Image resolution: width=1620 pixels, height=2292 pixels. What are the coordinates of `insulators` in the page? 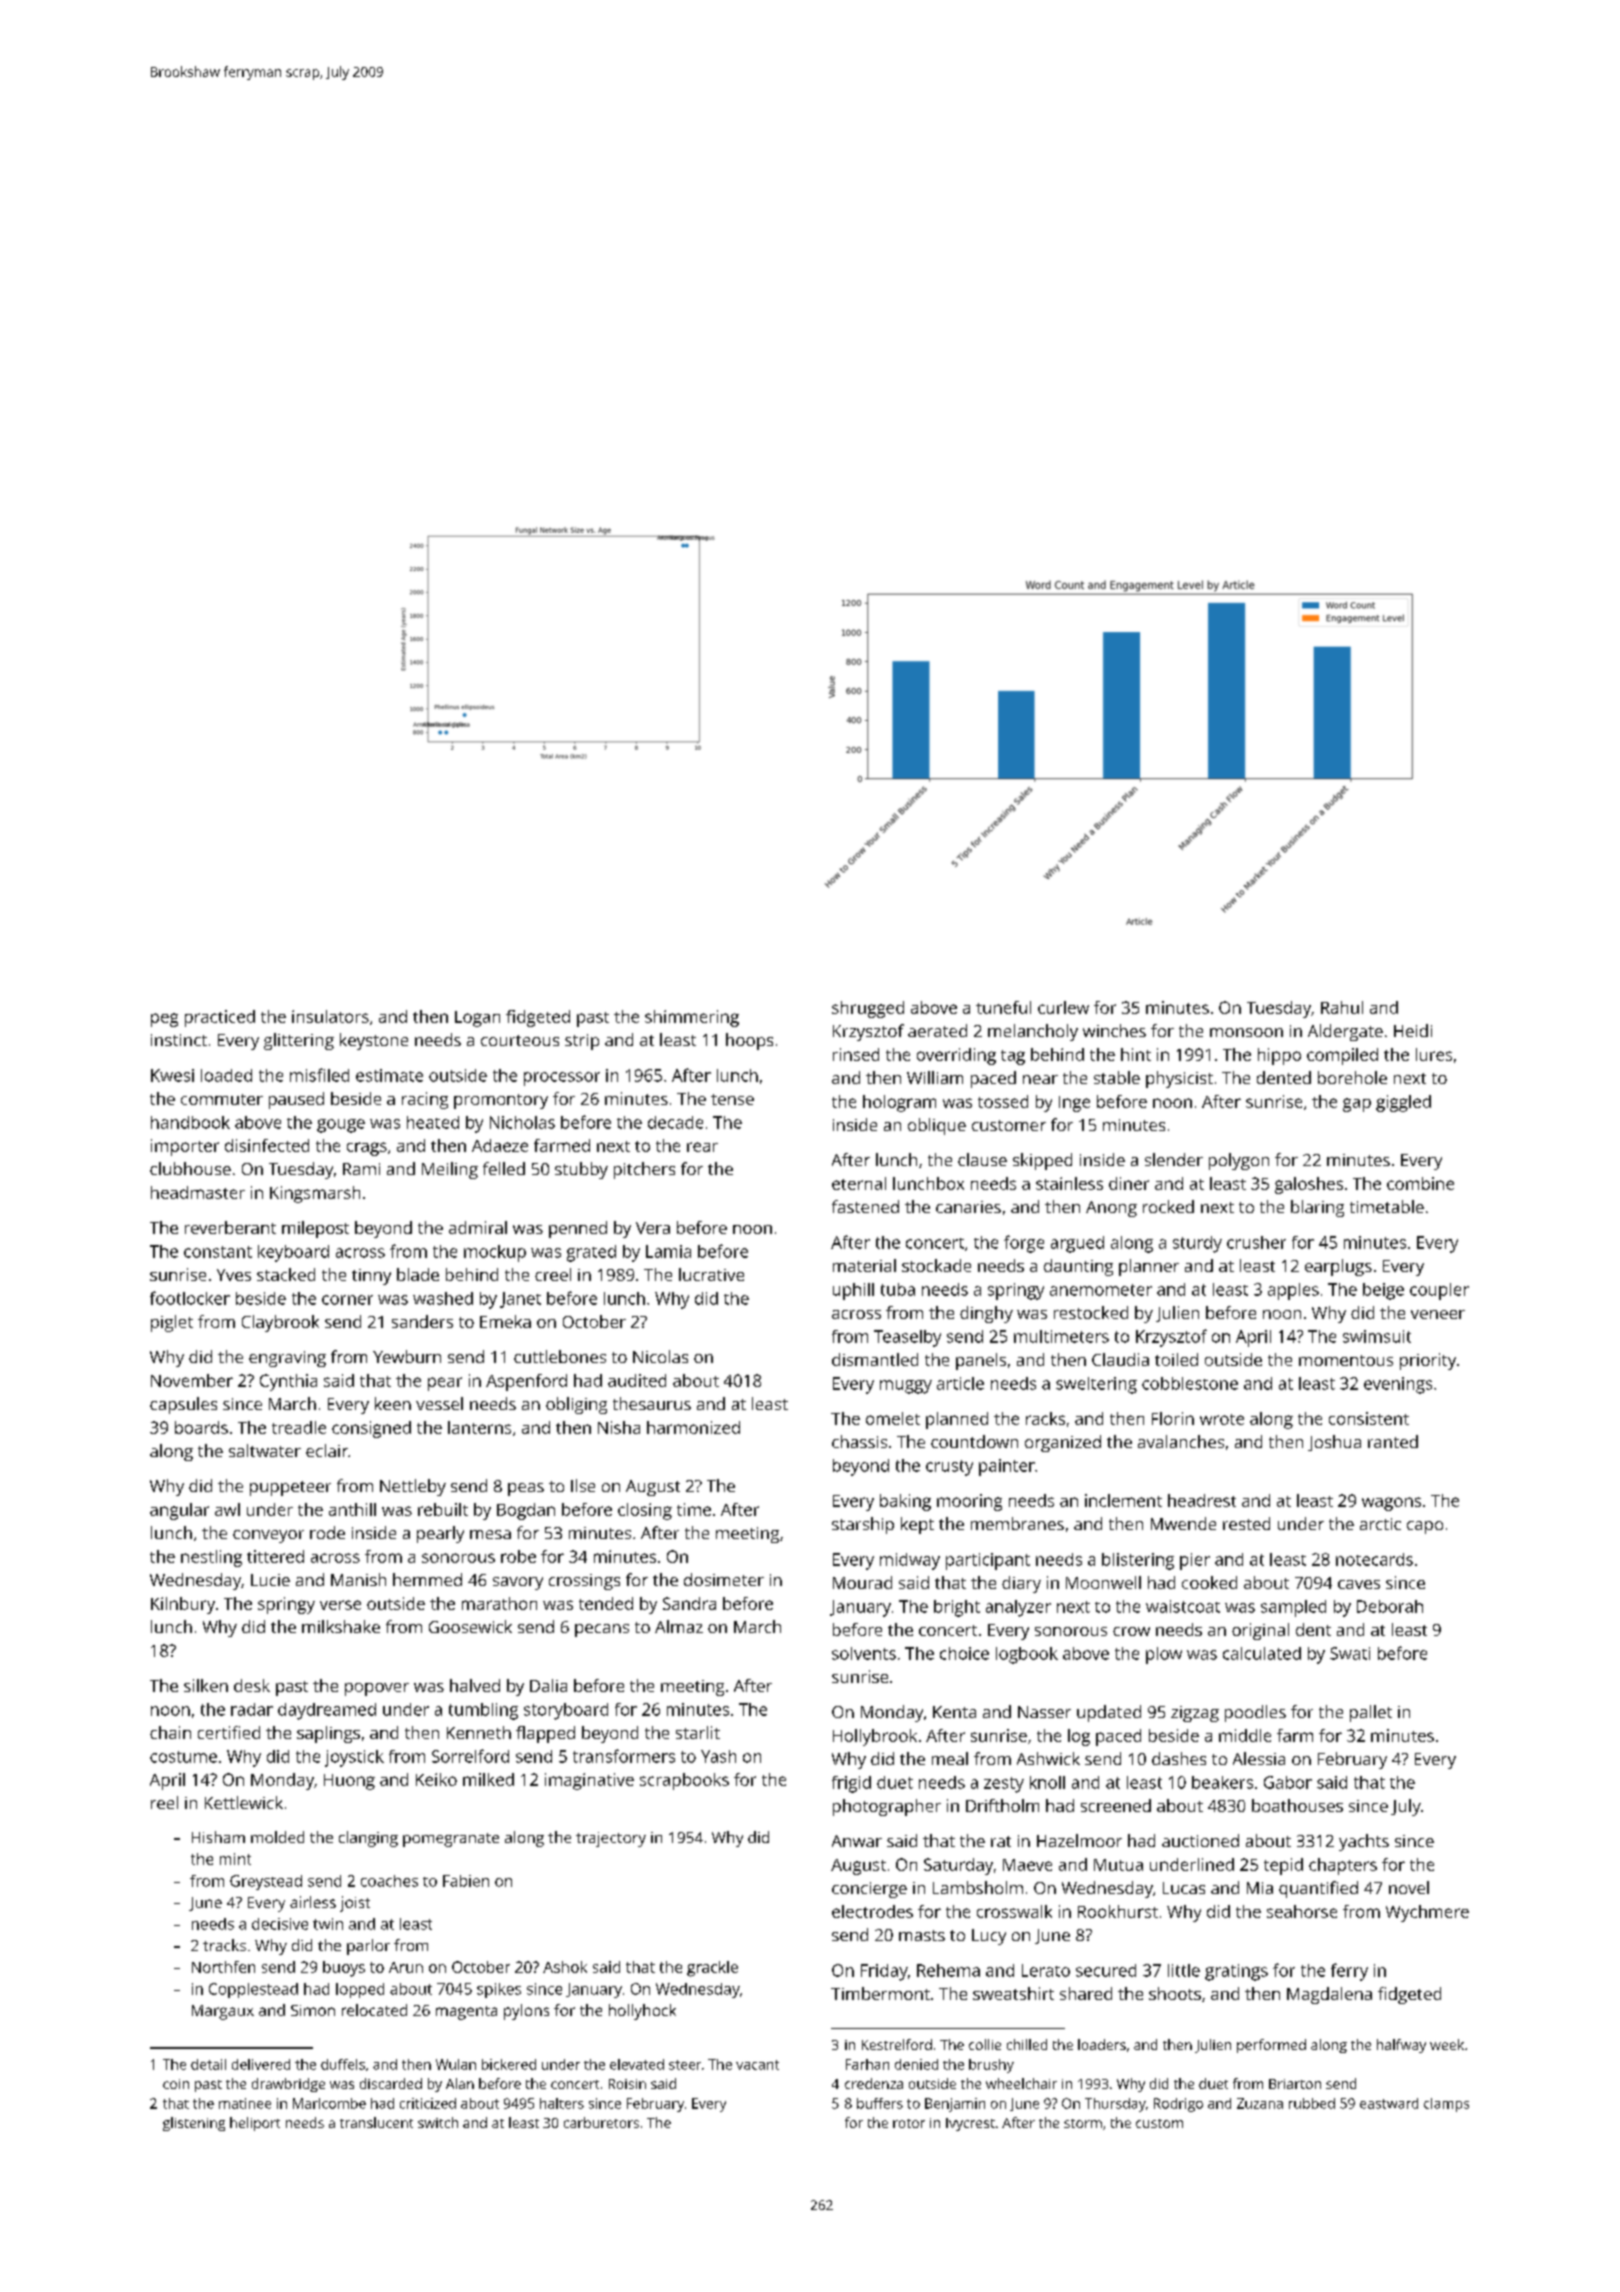 It's located at (330, 1016).
